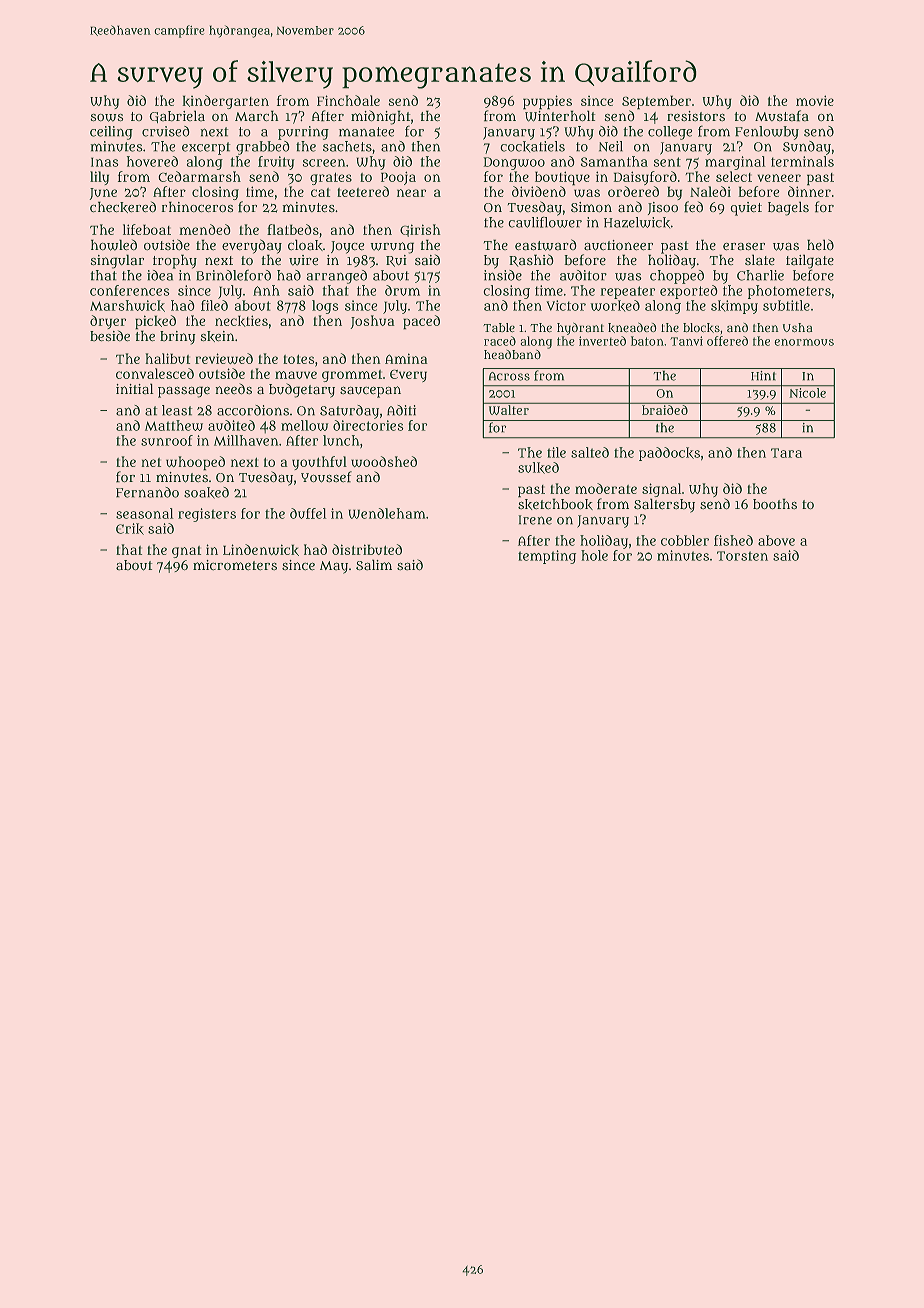 Image resolution: width=924 pixels, height=1308 pixels. I want to click on movie, so click(815, 100).
